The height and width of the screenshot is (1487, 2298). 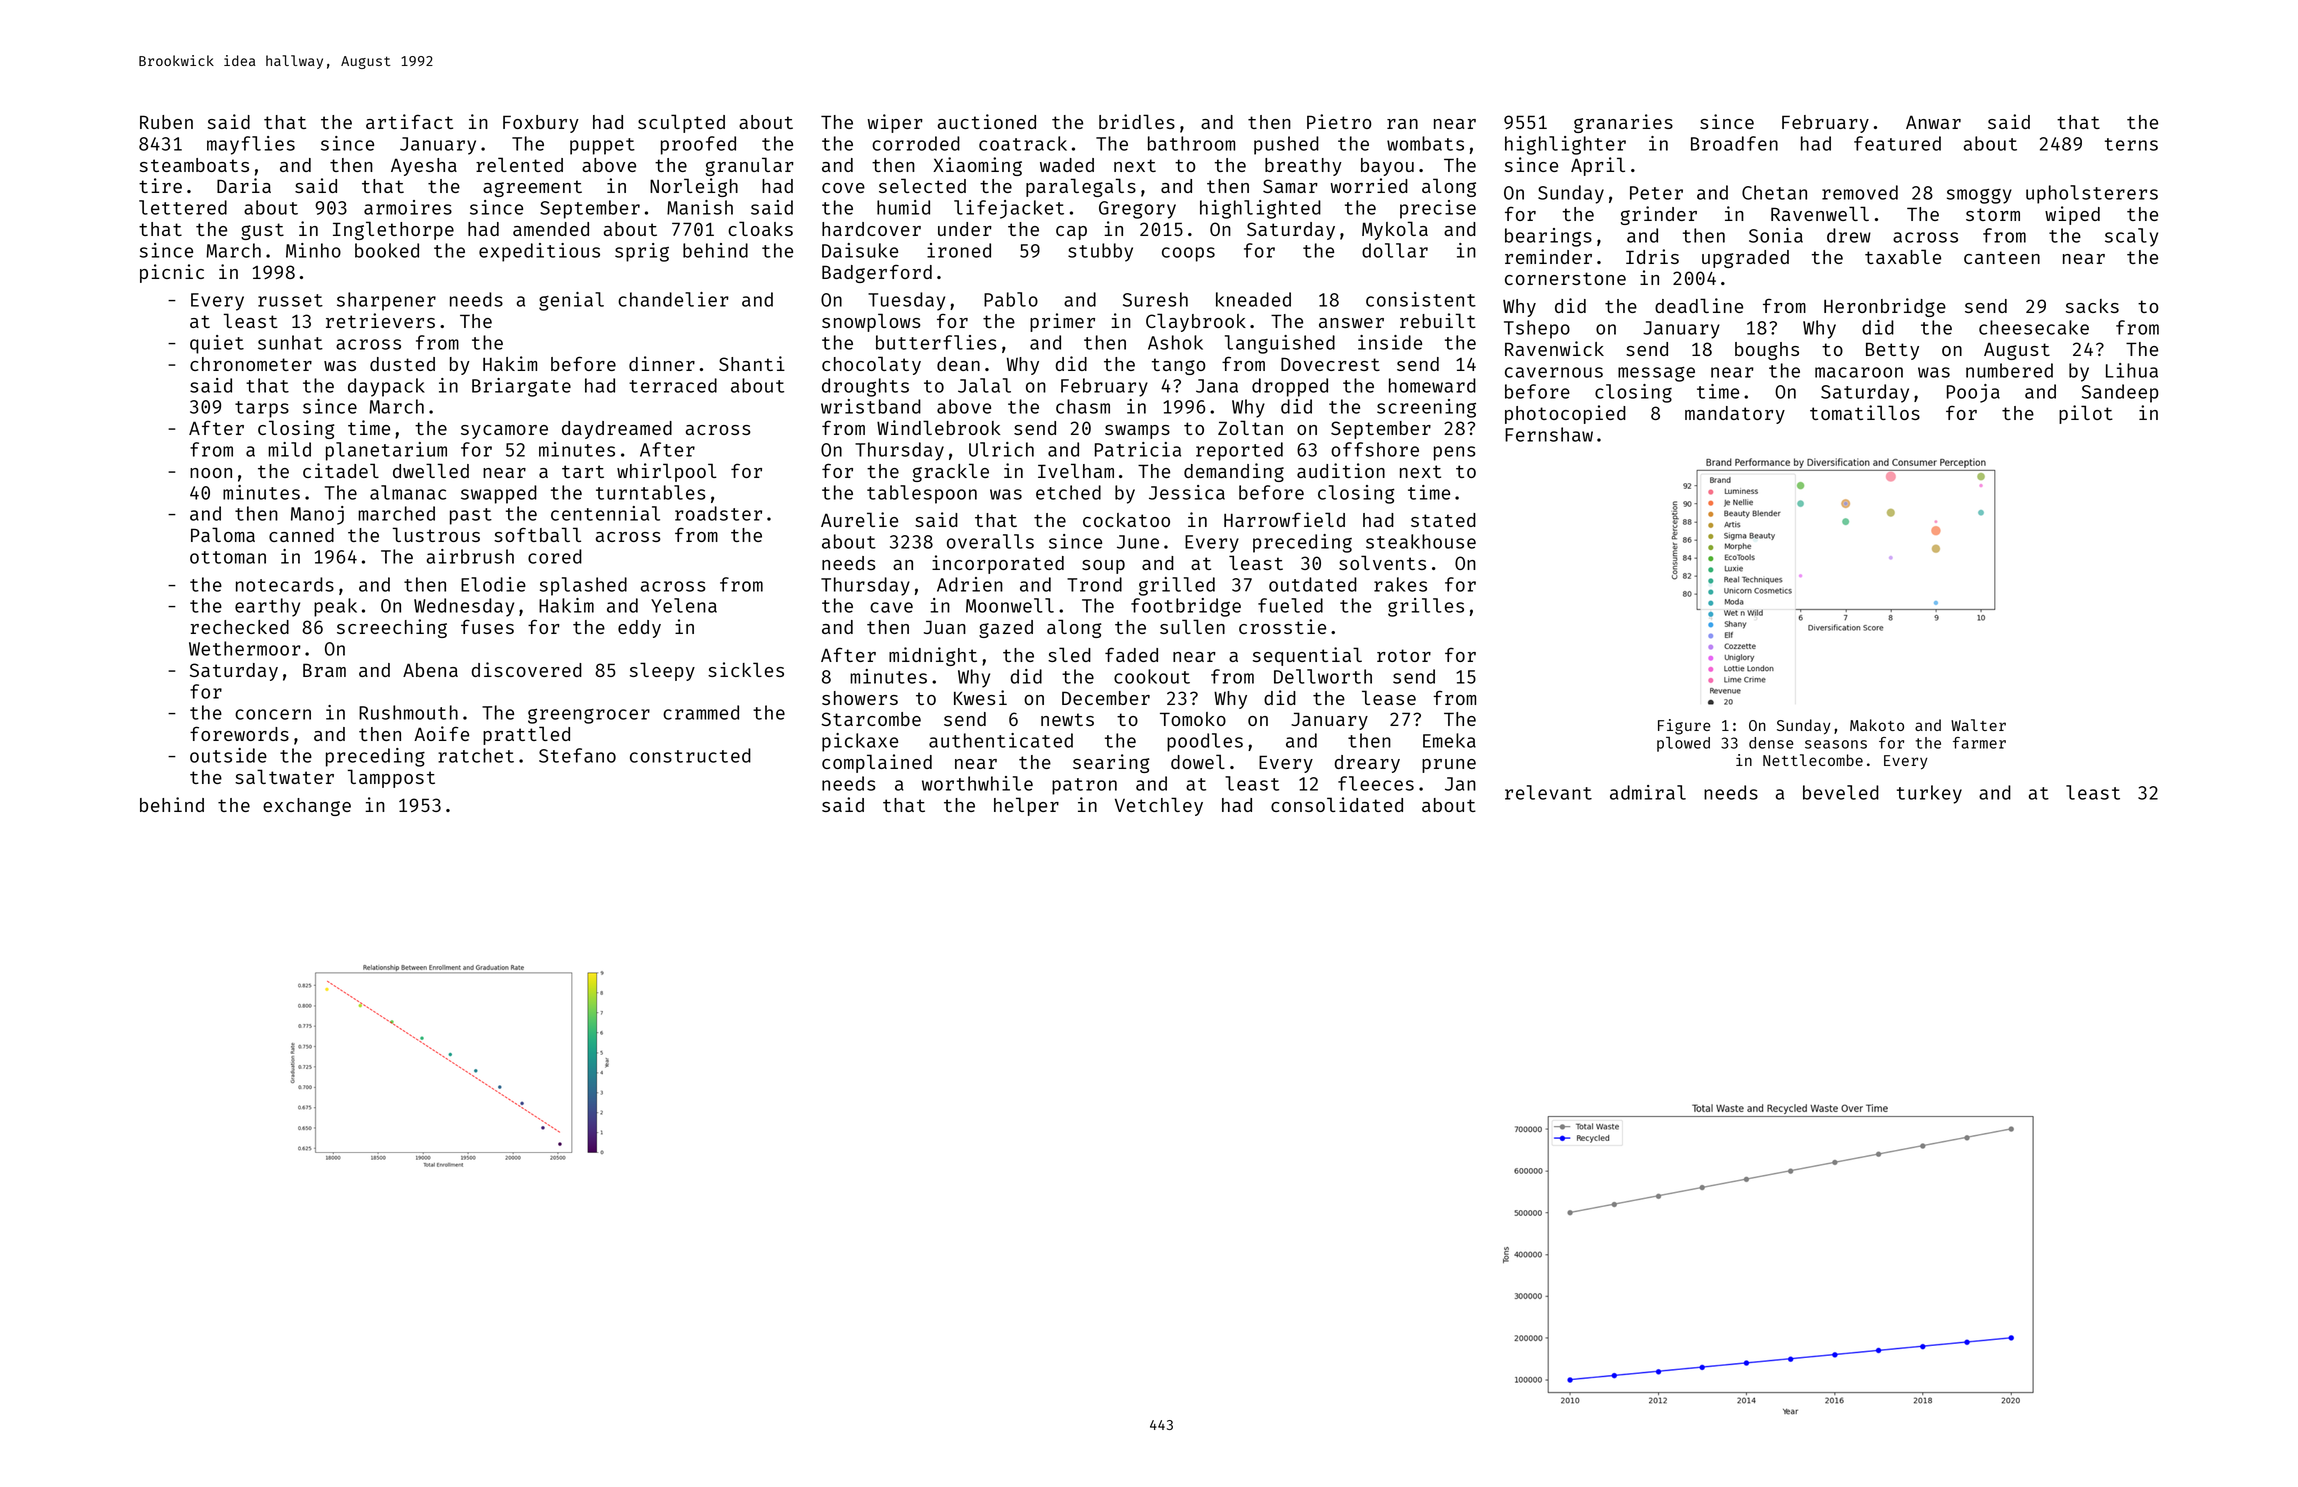 I want to click on granaries, so click(x=1623, y=123).
